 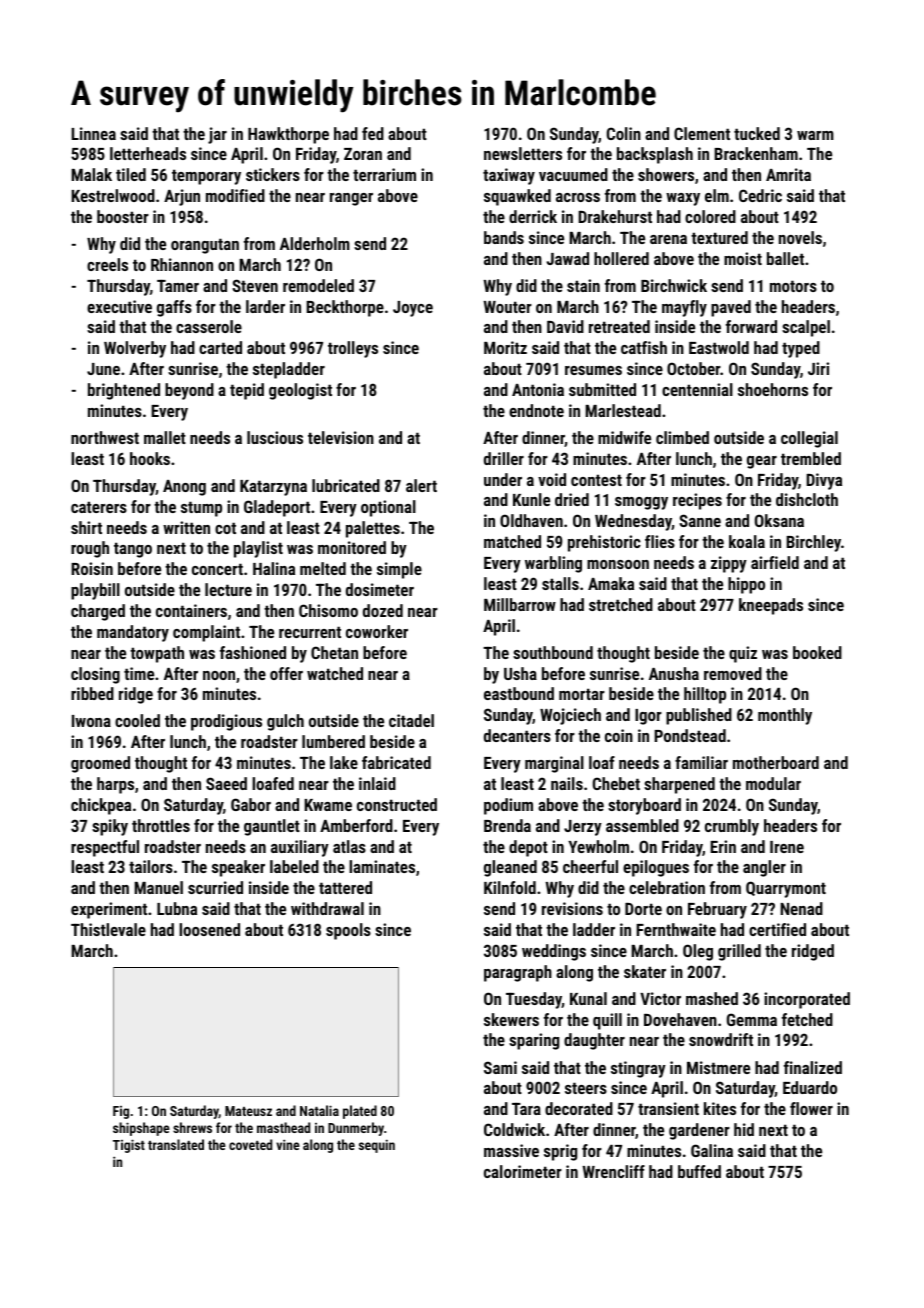 What do you see at coordinates (811, 1108) in the page?
I see `flower` at bounding box center [811, 1108].
